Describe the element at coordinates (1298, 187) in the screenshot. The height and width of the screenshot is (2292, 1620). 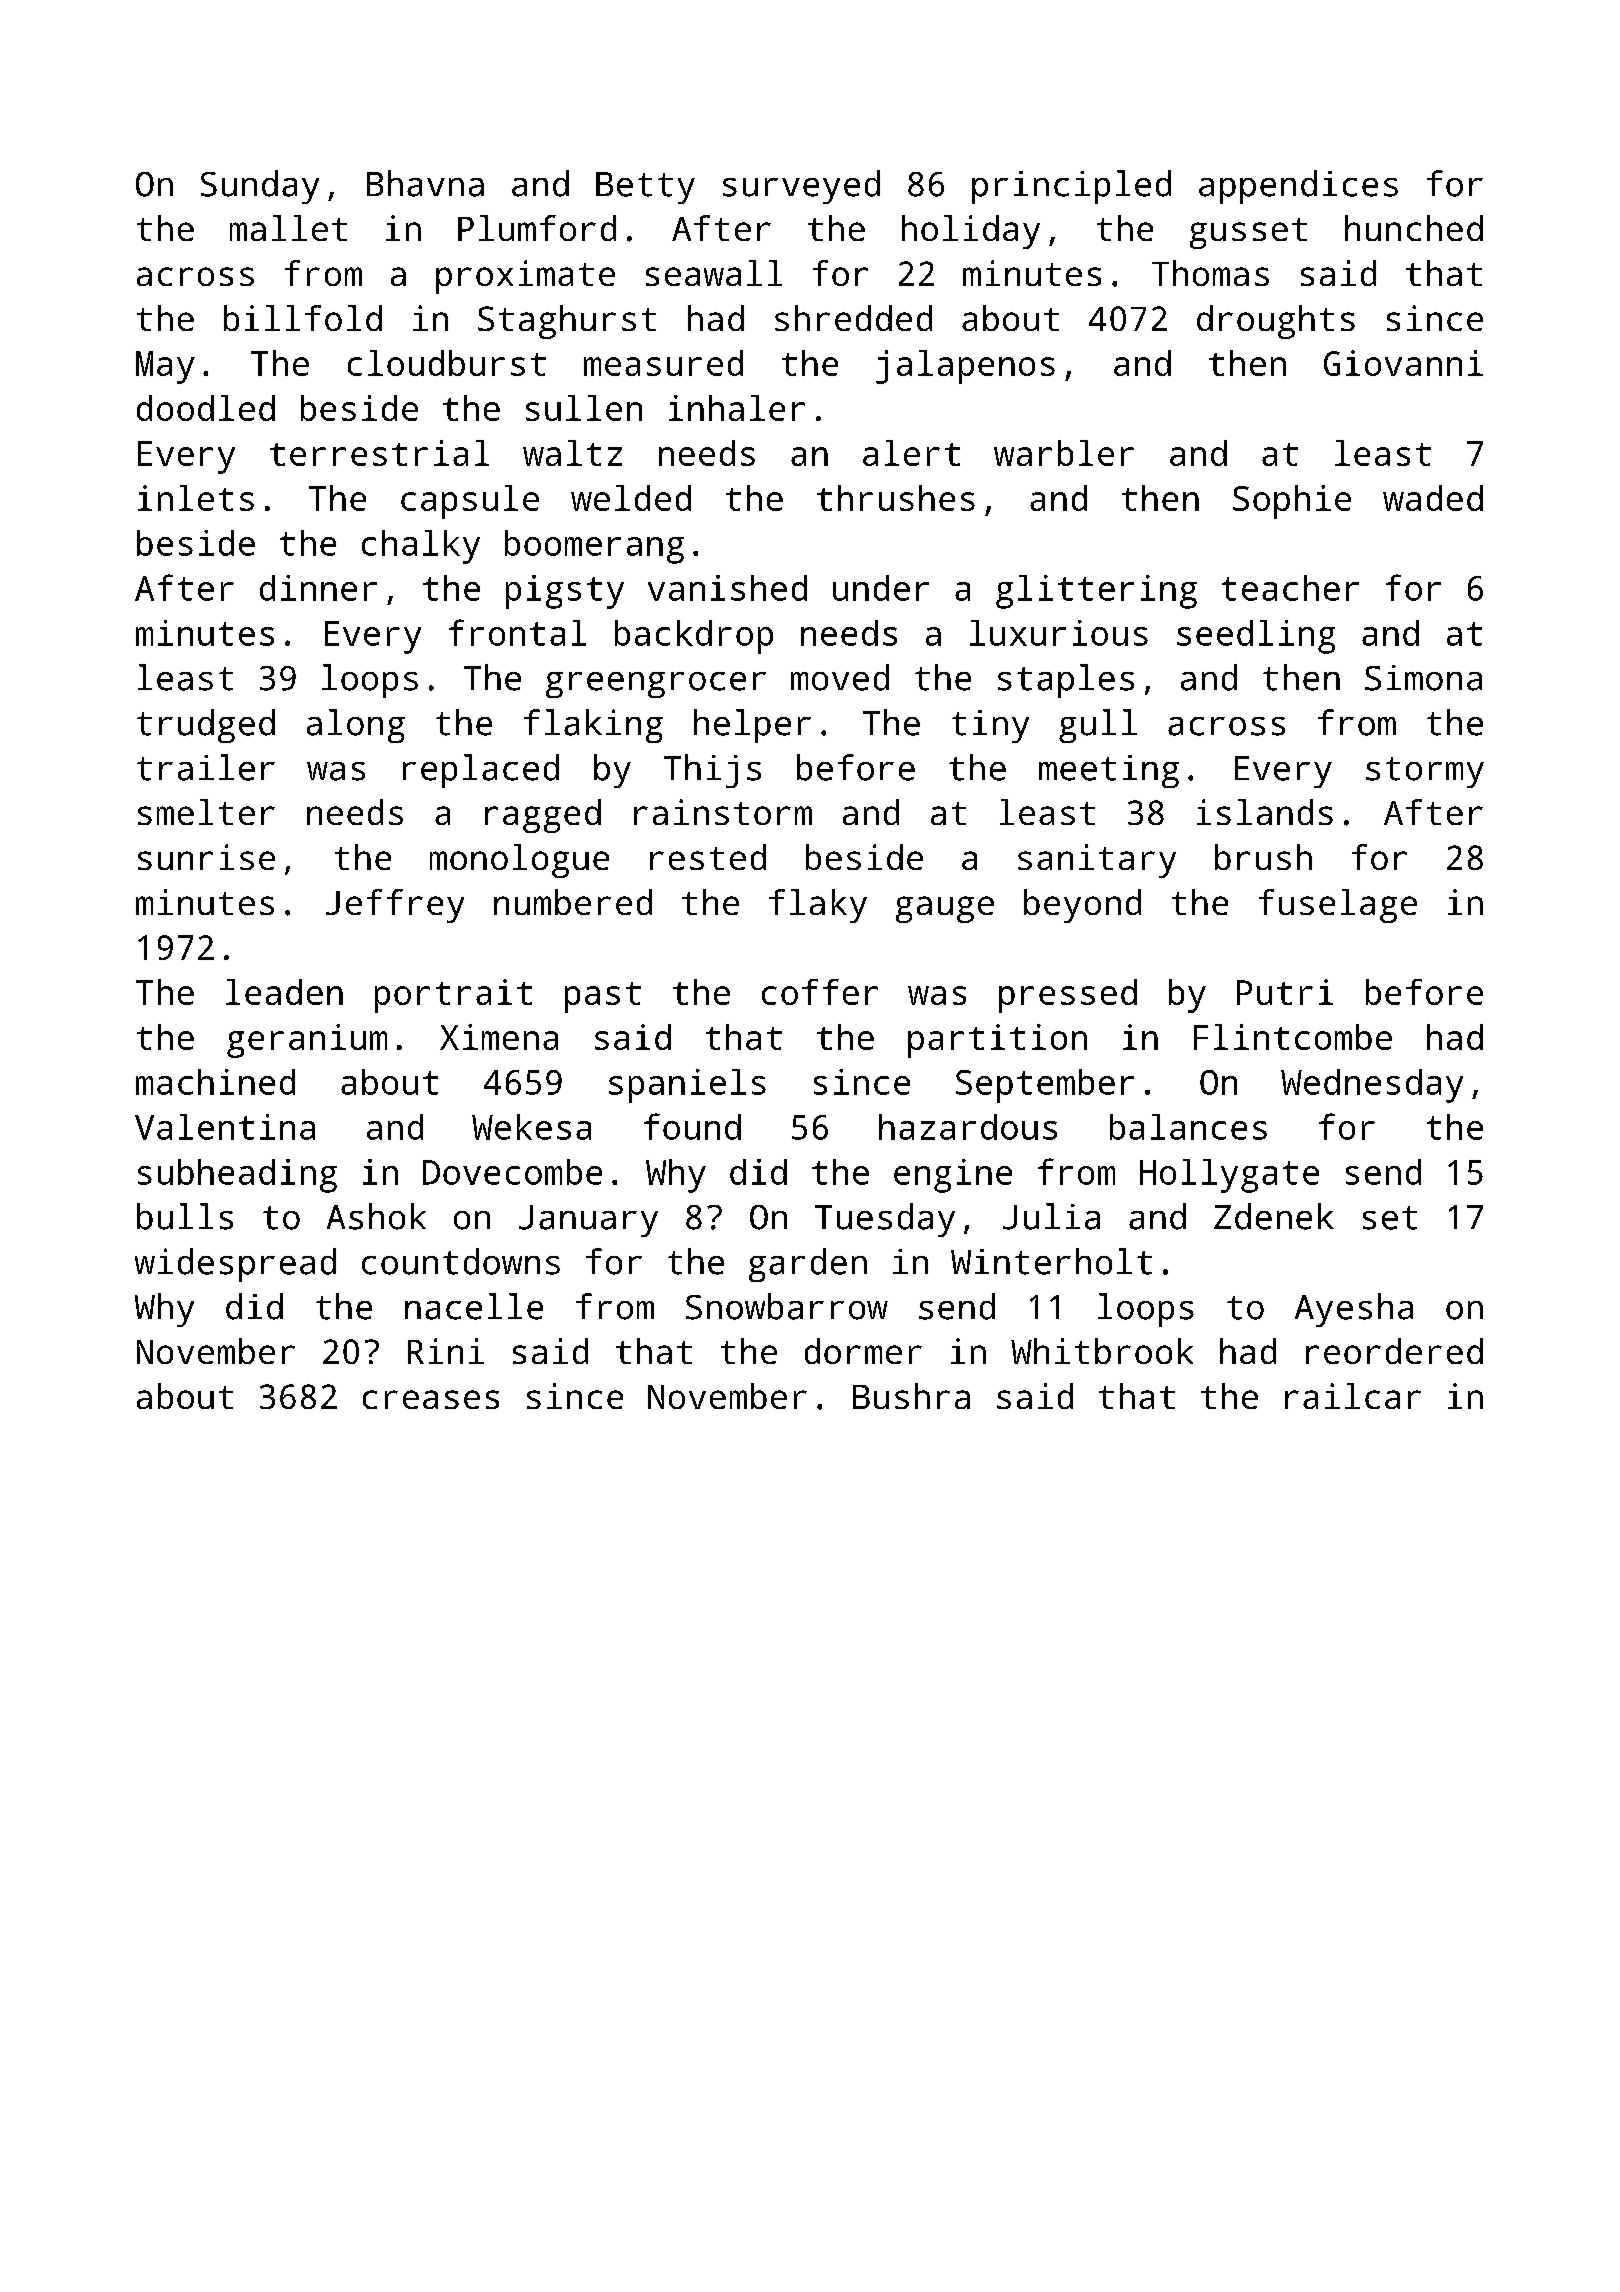
I see `appendices` at that location.
